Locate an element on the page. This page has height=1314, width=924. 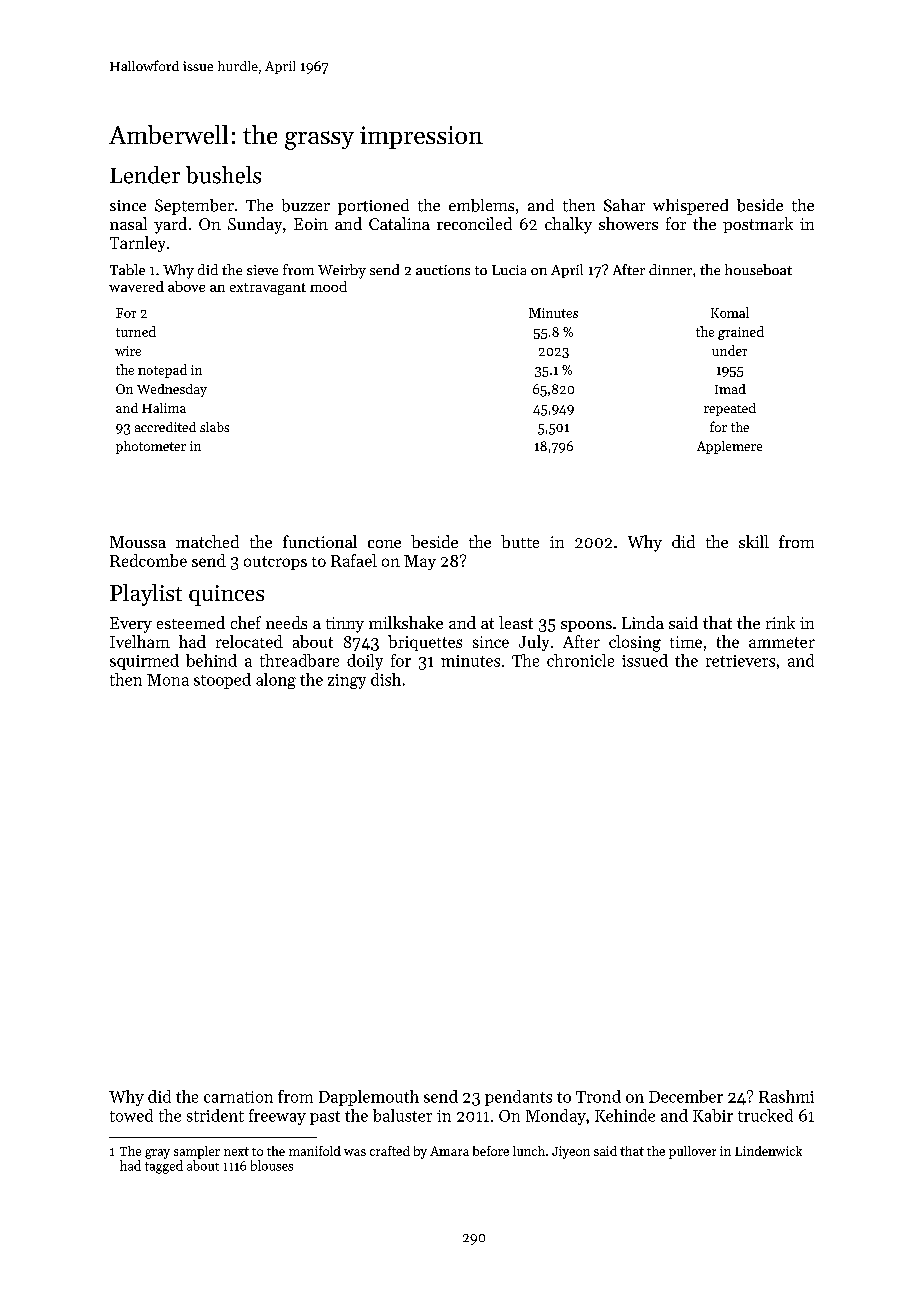
sieve is located at coordinates (262, 270).
